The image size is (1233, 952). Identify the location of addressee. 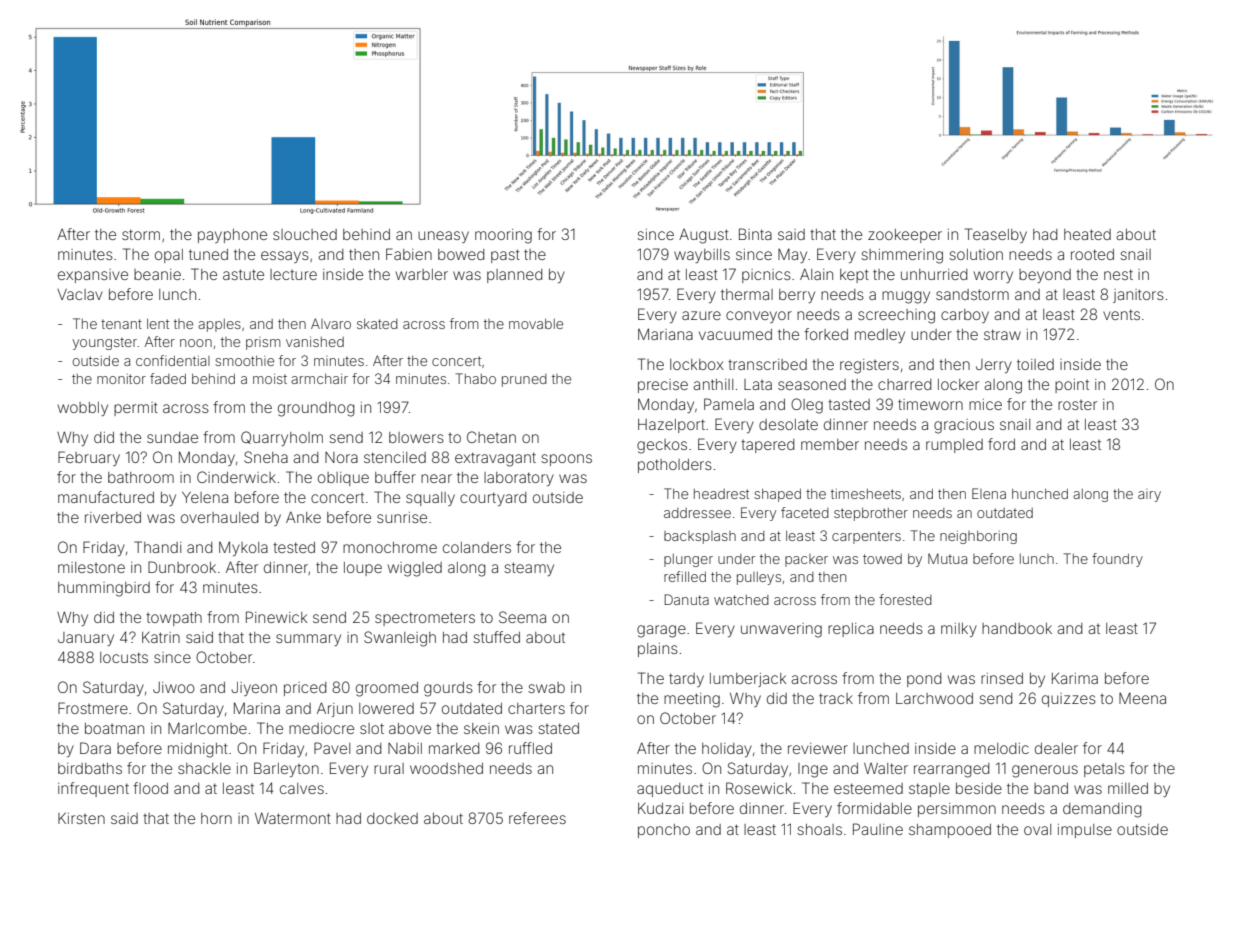
(697, 513).
